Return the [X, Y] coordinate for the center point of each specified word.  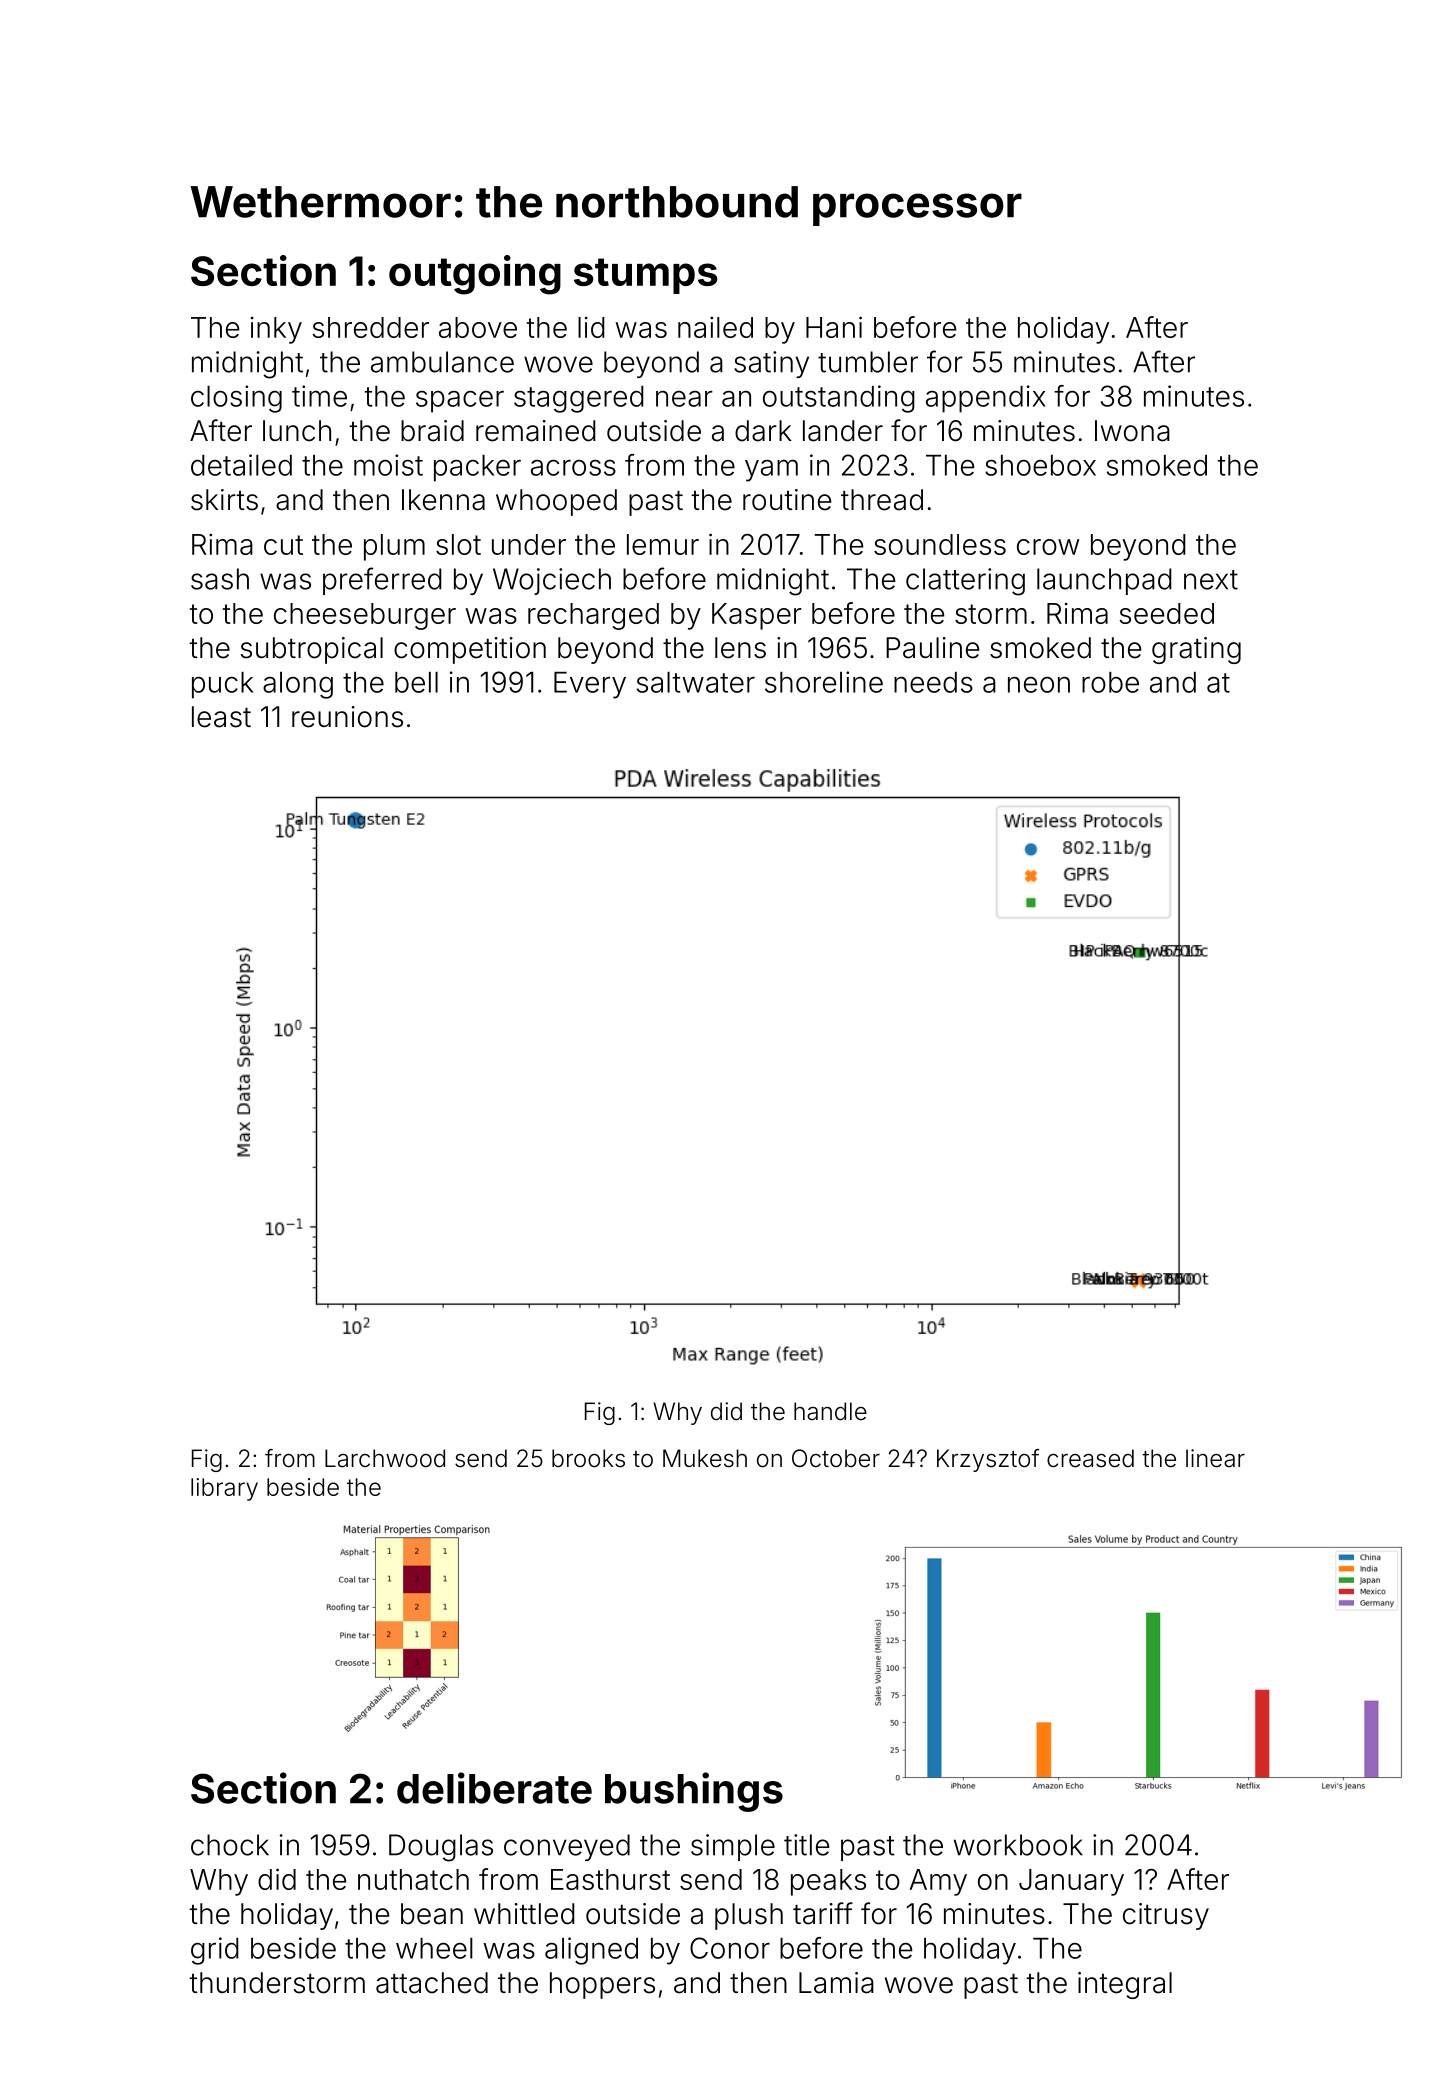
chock [230, 1845]
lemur [663, 544]
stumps [645, 276]
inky [276, 330]
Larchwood [385, 1458]
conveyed [567, 1847]
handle [830, 1411]
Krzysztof [988, 1460]
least [221, 717]
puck [223, 685]
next [1211, 580]
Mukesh [705, 1458]
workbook [1018, 1845]
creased [1090, 1458]
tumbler [868, 362]
